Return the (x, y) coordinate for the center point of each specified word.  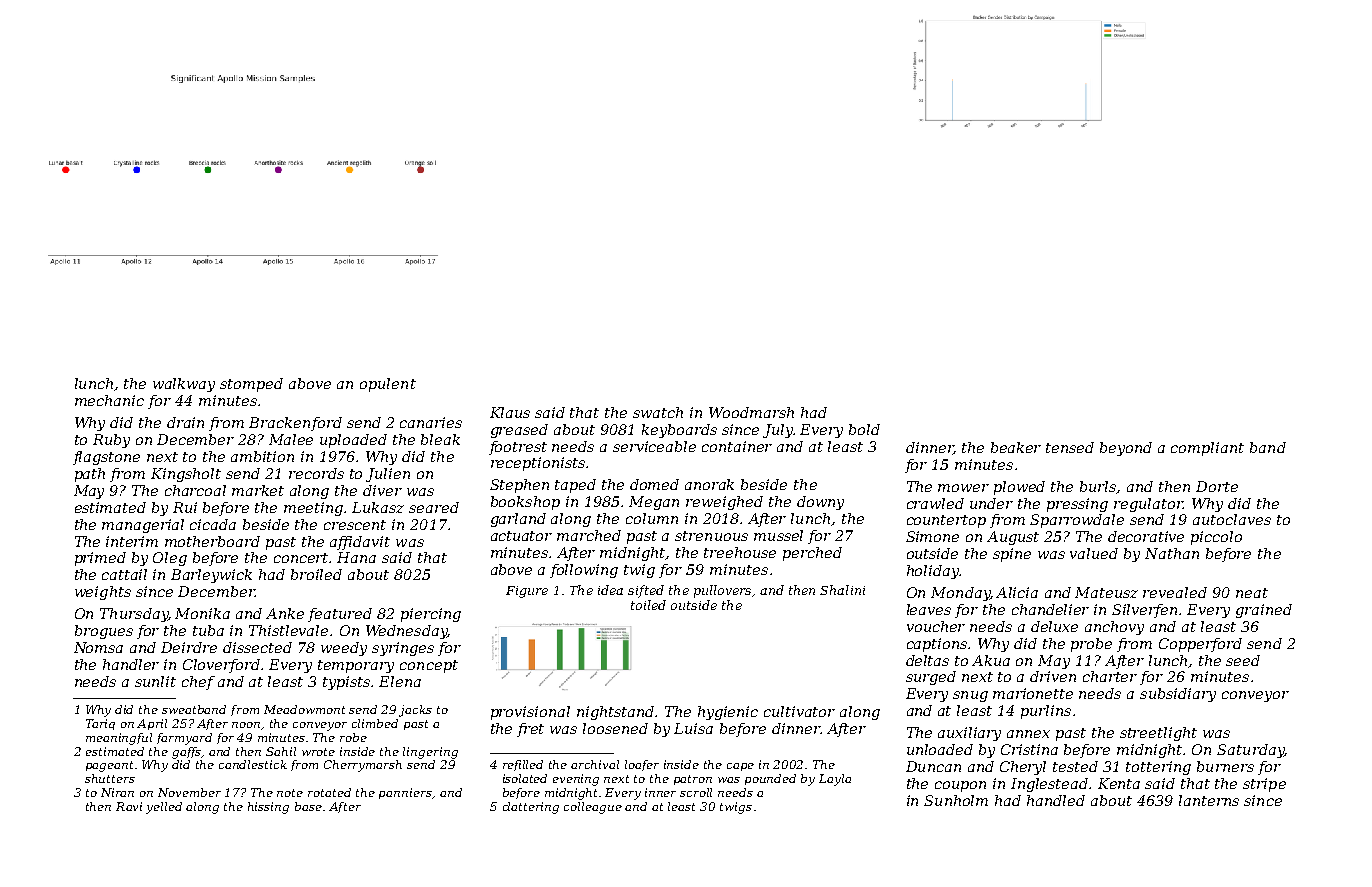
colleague (593, 808)
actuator (521, 536)
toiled (648, 605)
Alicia (1017, 592)
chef (198, 683)
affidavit (360, 543)
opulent (388, 385)
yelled (164, 808)
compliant (1207, 449)
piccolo (1216, 538)
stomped (251, 385)
